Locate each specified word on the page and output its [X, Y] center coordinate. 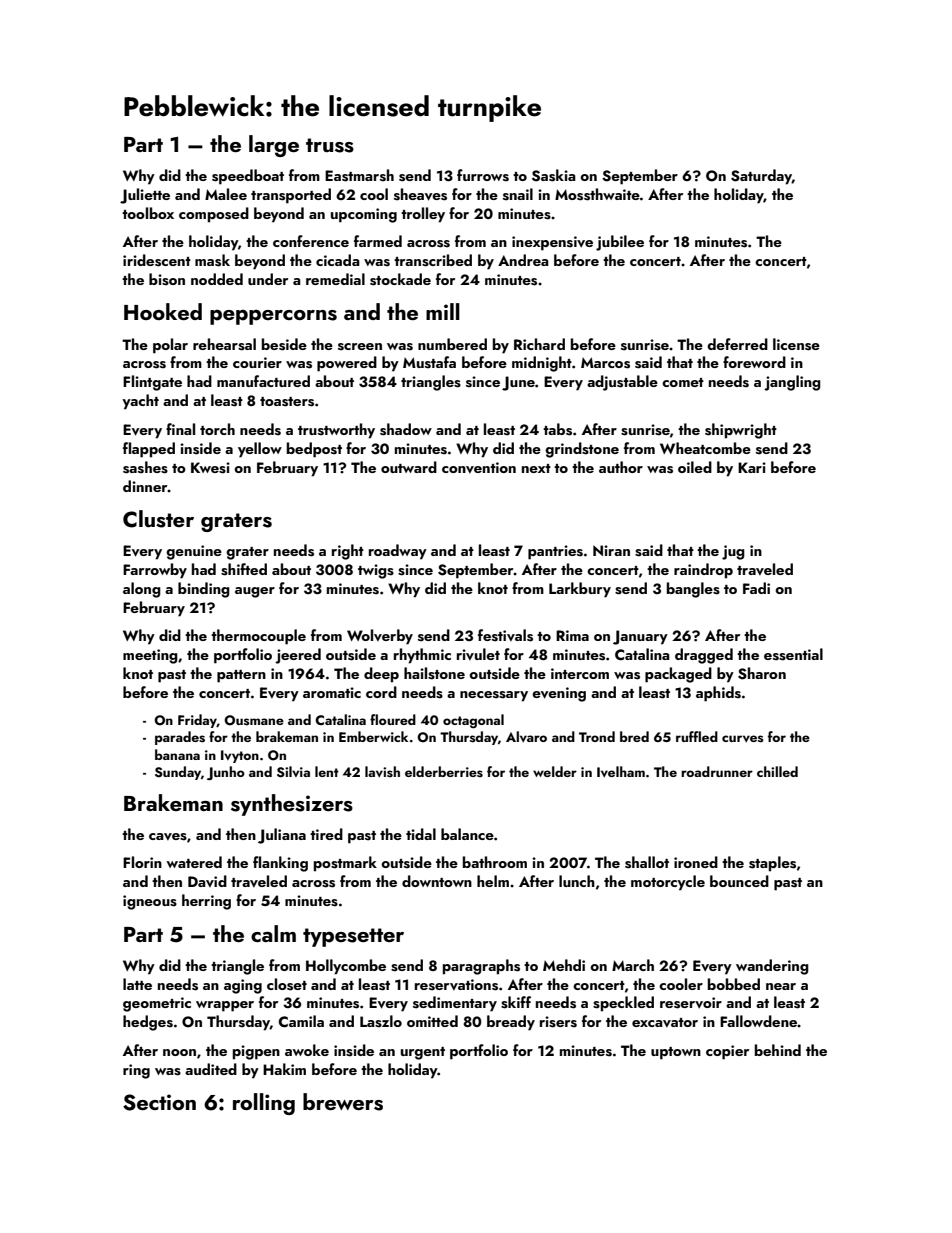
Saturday [761, 177]
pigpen [256, 1052]
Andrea [523, 260]
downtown [437, 881]
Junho [226, 773]
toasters [287, 402]
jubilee [620, 243]
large [274, 146]
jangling [792, 383]
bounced [739, 881]
